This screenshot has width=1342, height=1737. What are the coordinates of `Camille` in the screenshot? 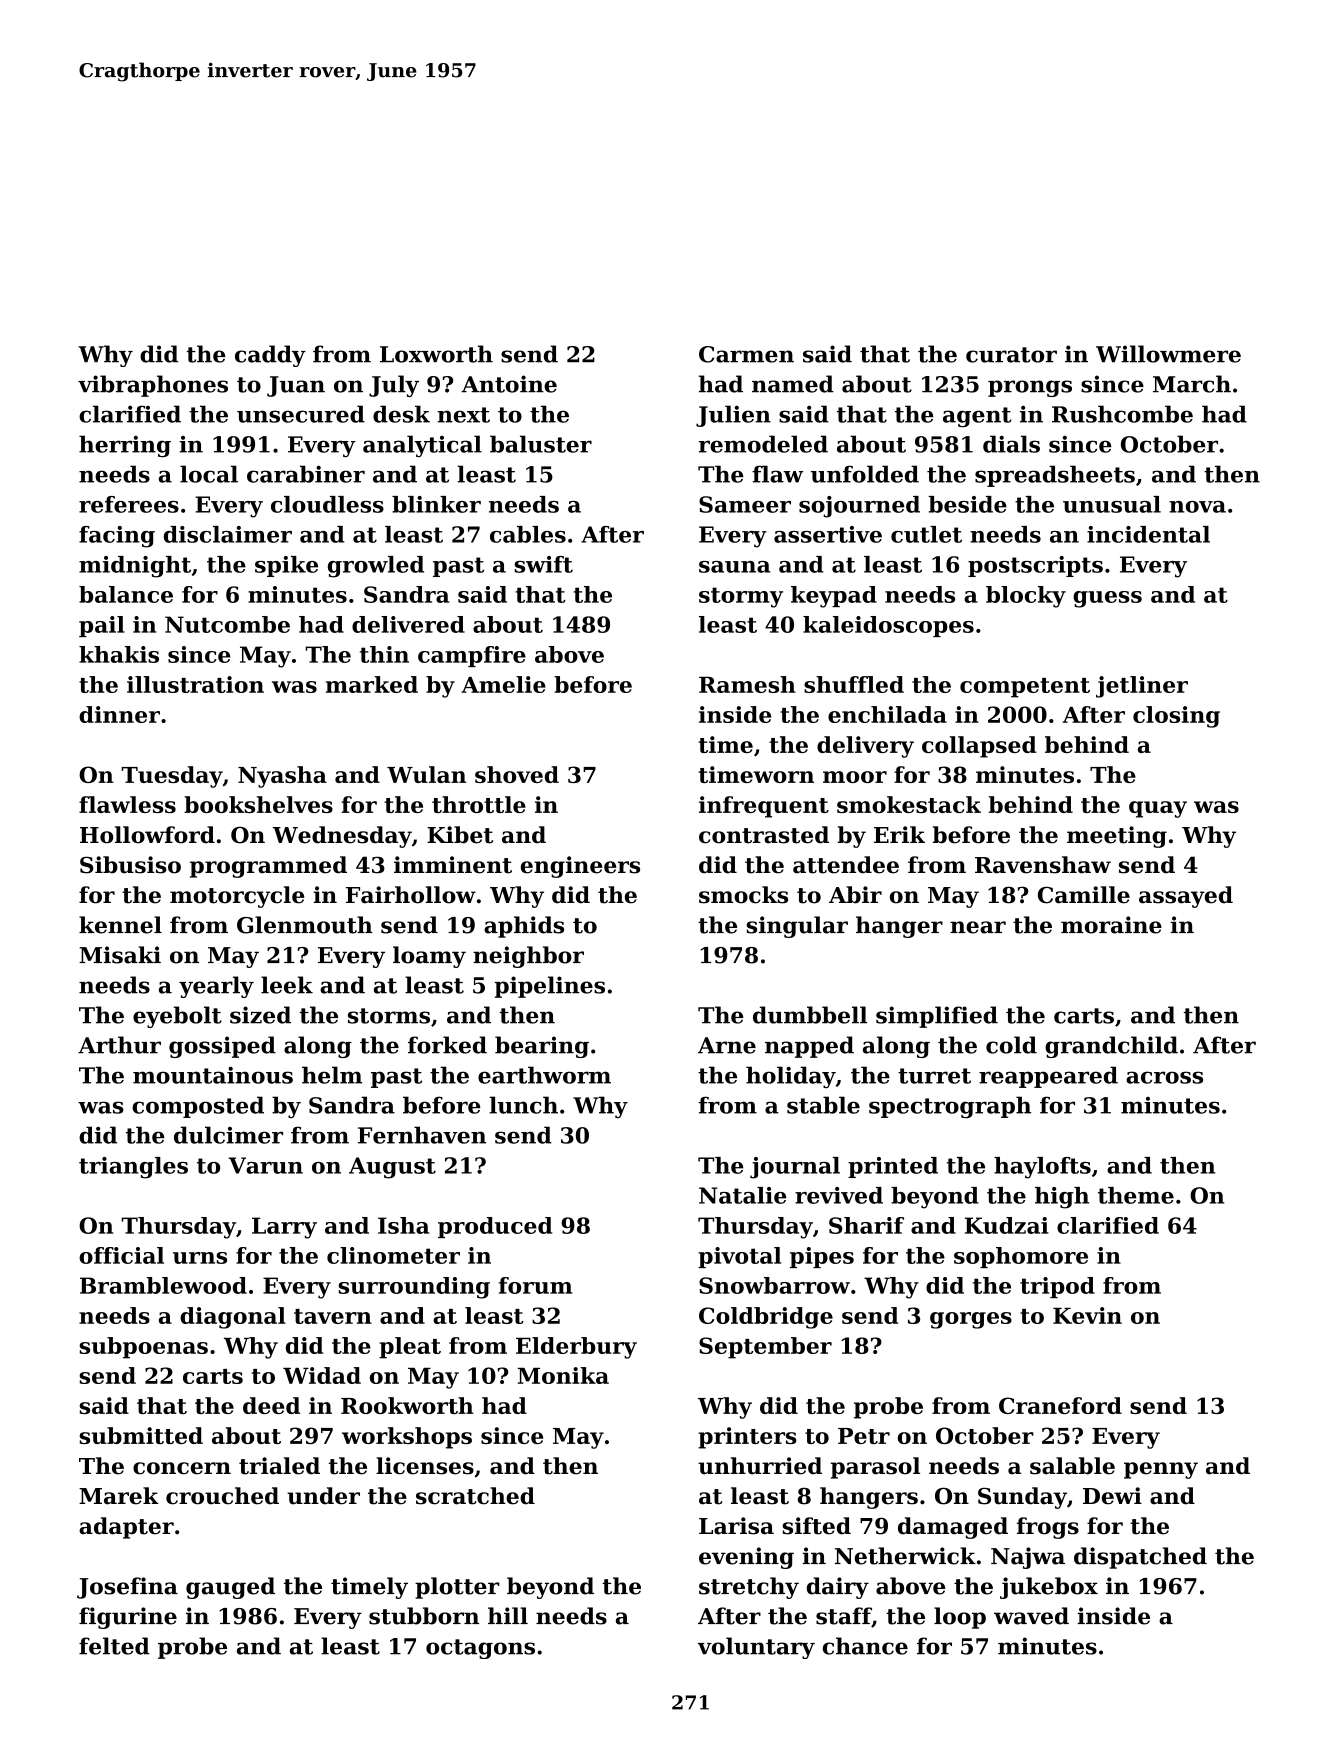 It's located at (1084, 895).
